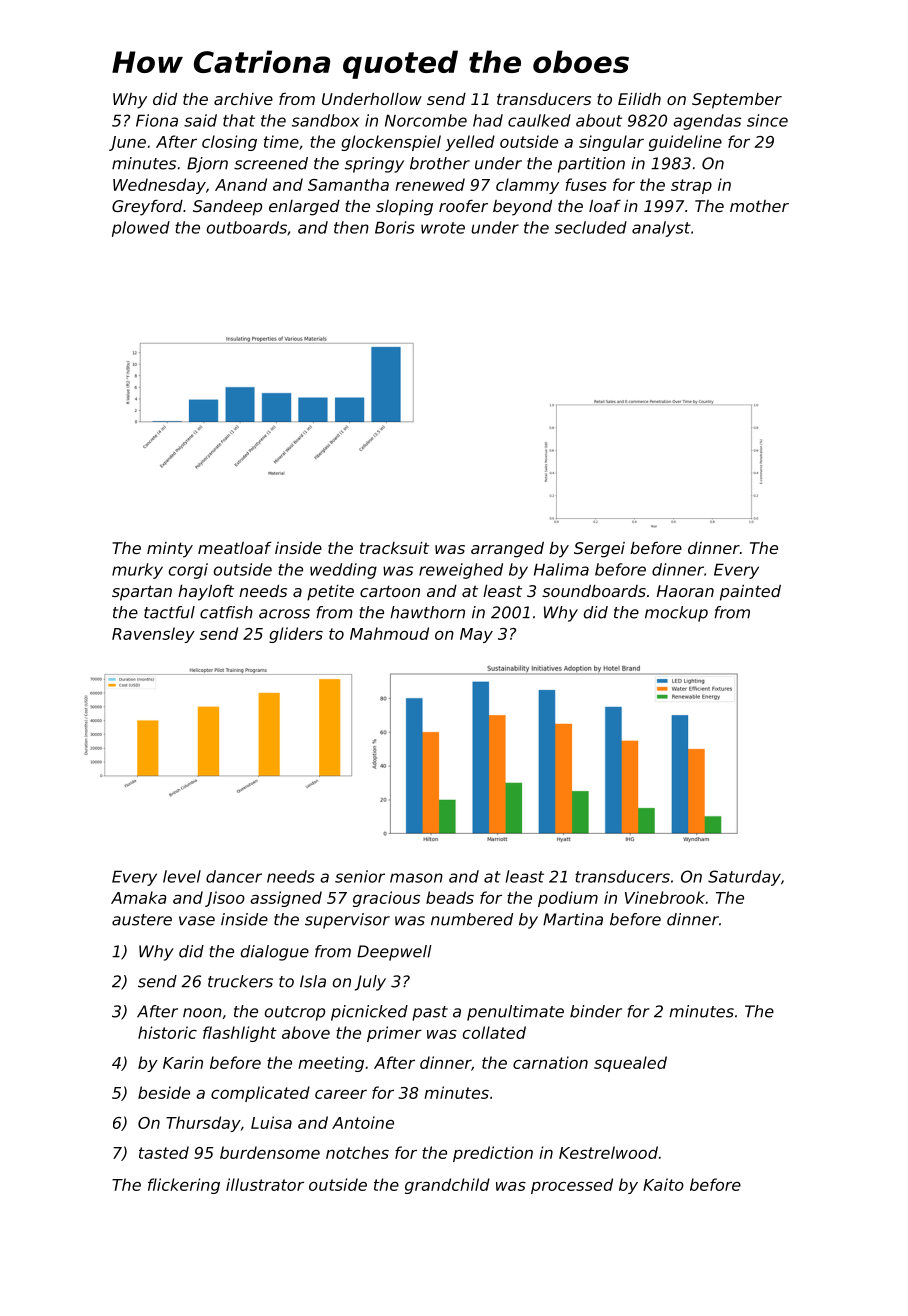 The width and height of the screenshot is (908, 1316). Describe the element at coordinates (416, 878) in the screenshot. I see `mason` at that location.
